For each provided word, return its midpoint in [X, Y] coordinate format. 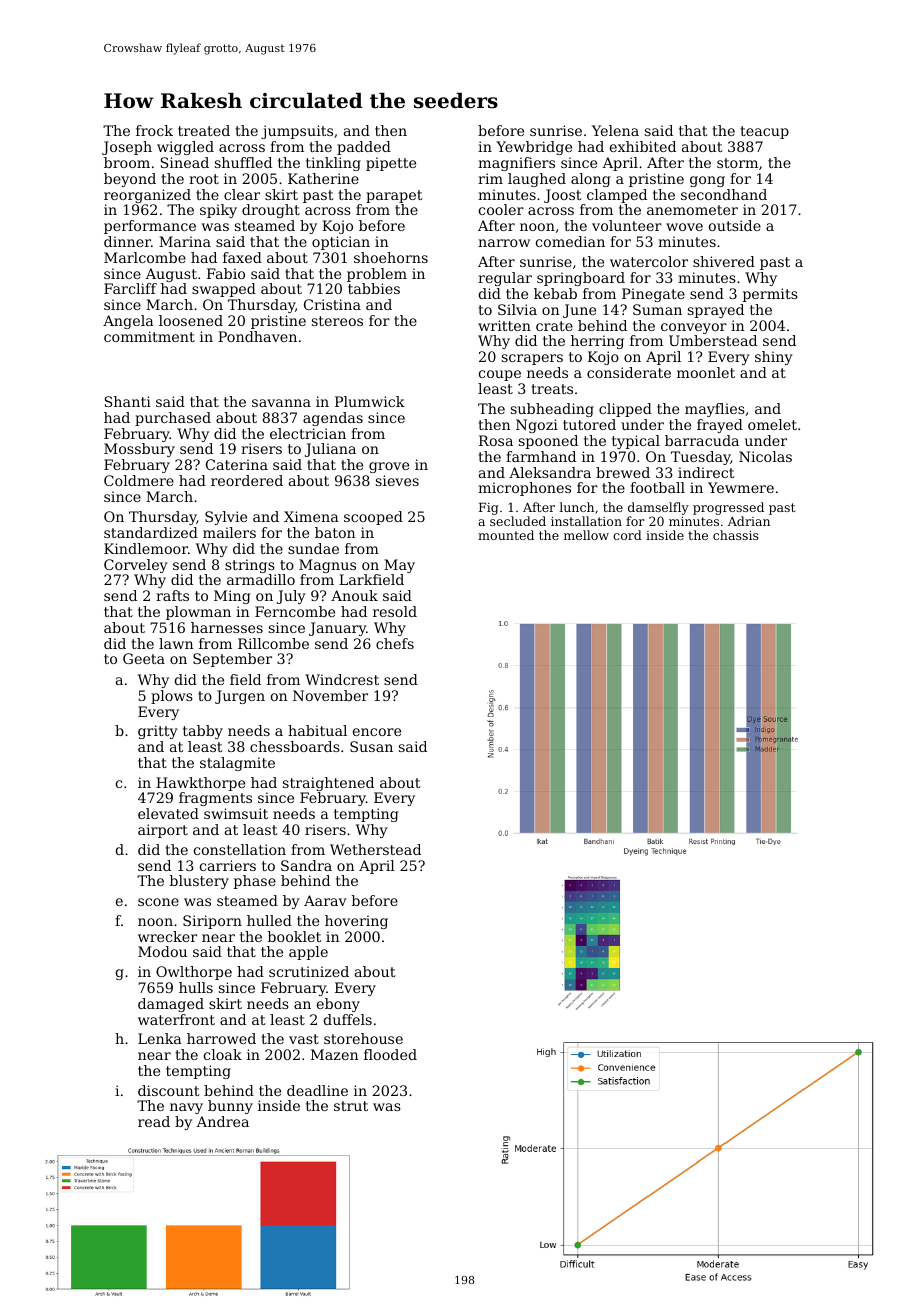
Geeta [144, 658]
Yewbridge [534, 148]
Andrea [223, 1121]
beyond [130, 180]
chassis [736, 535]
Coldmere [139, 480]
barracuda [702, 440]
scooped [373, 518]
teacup [764, 132]
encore [377, 732]
